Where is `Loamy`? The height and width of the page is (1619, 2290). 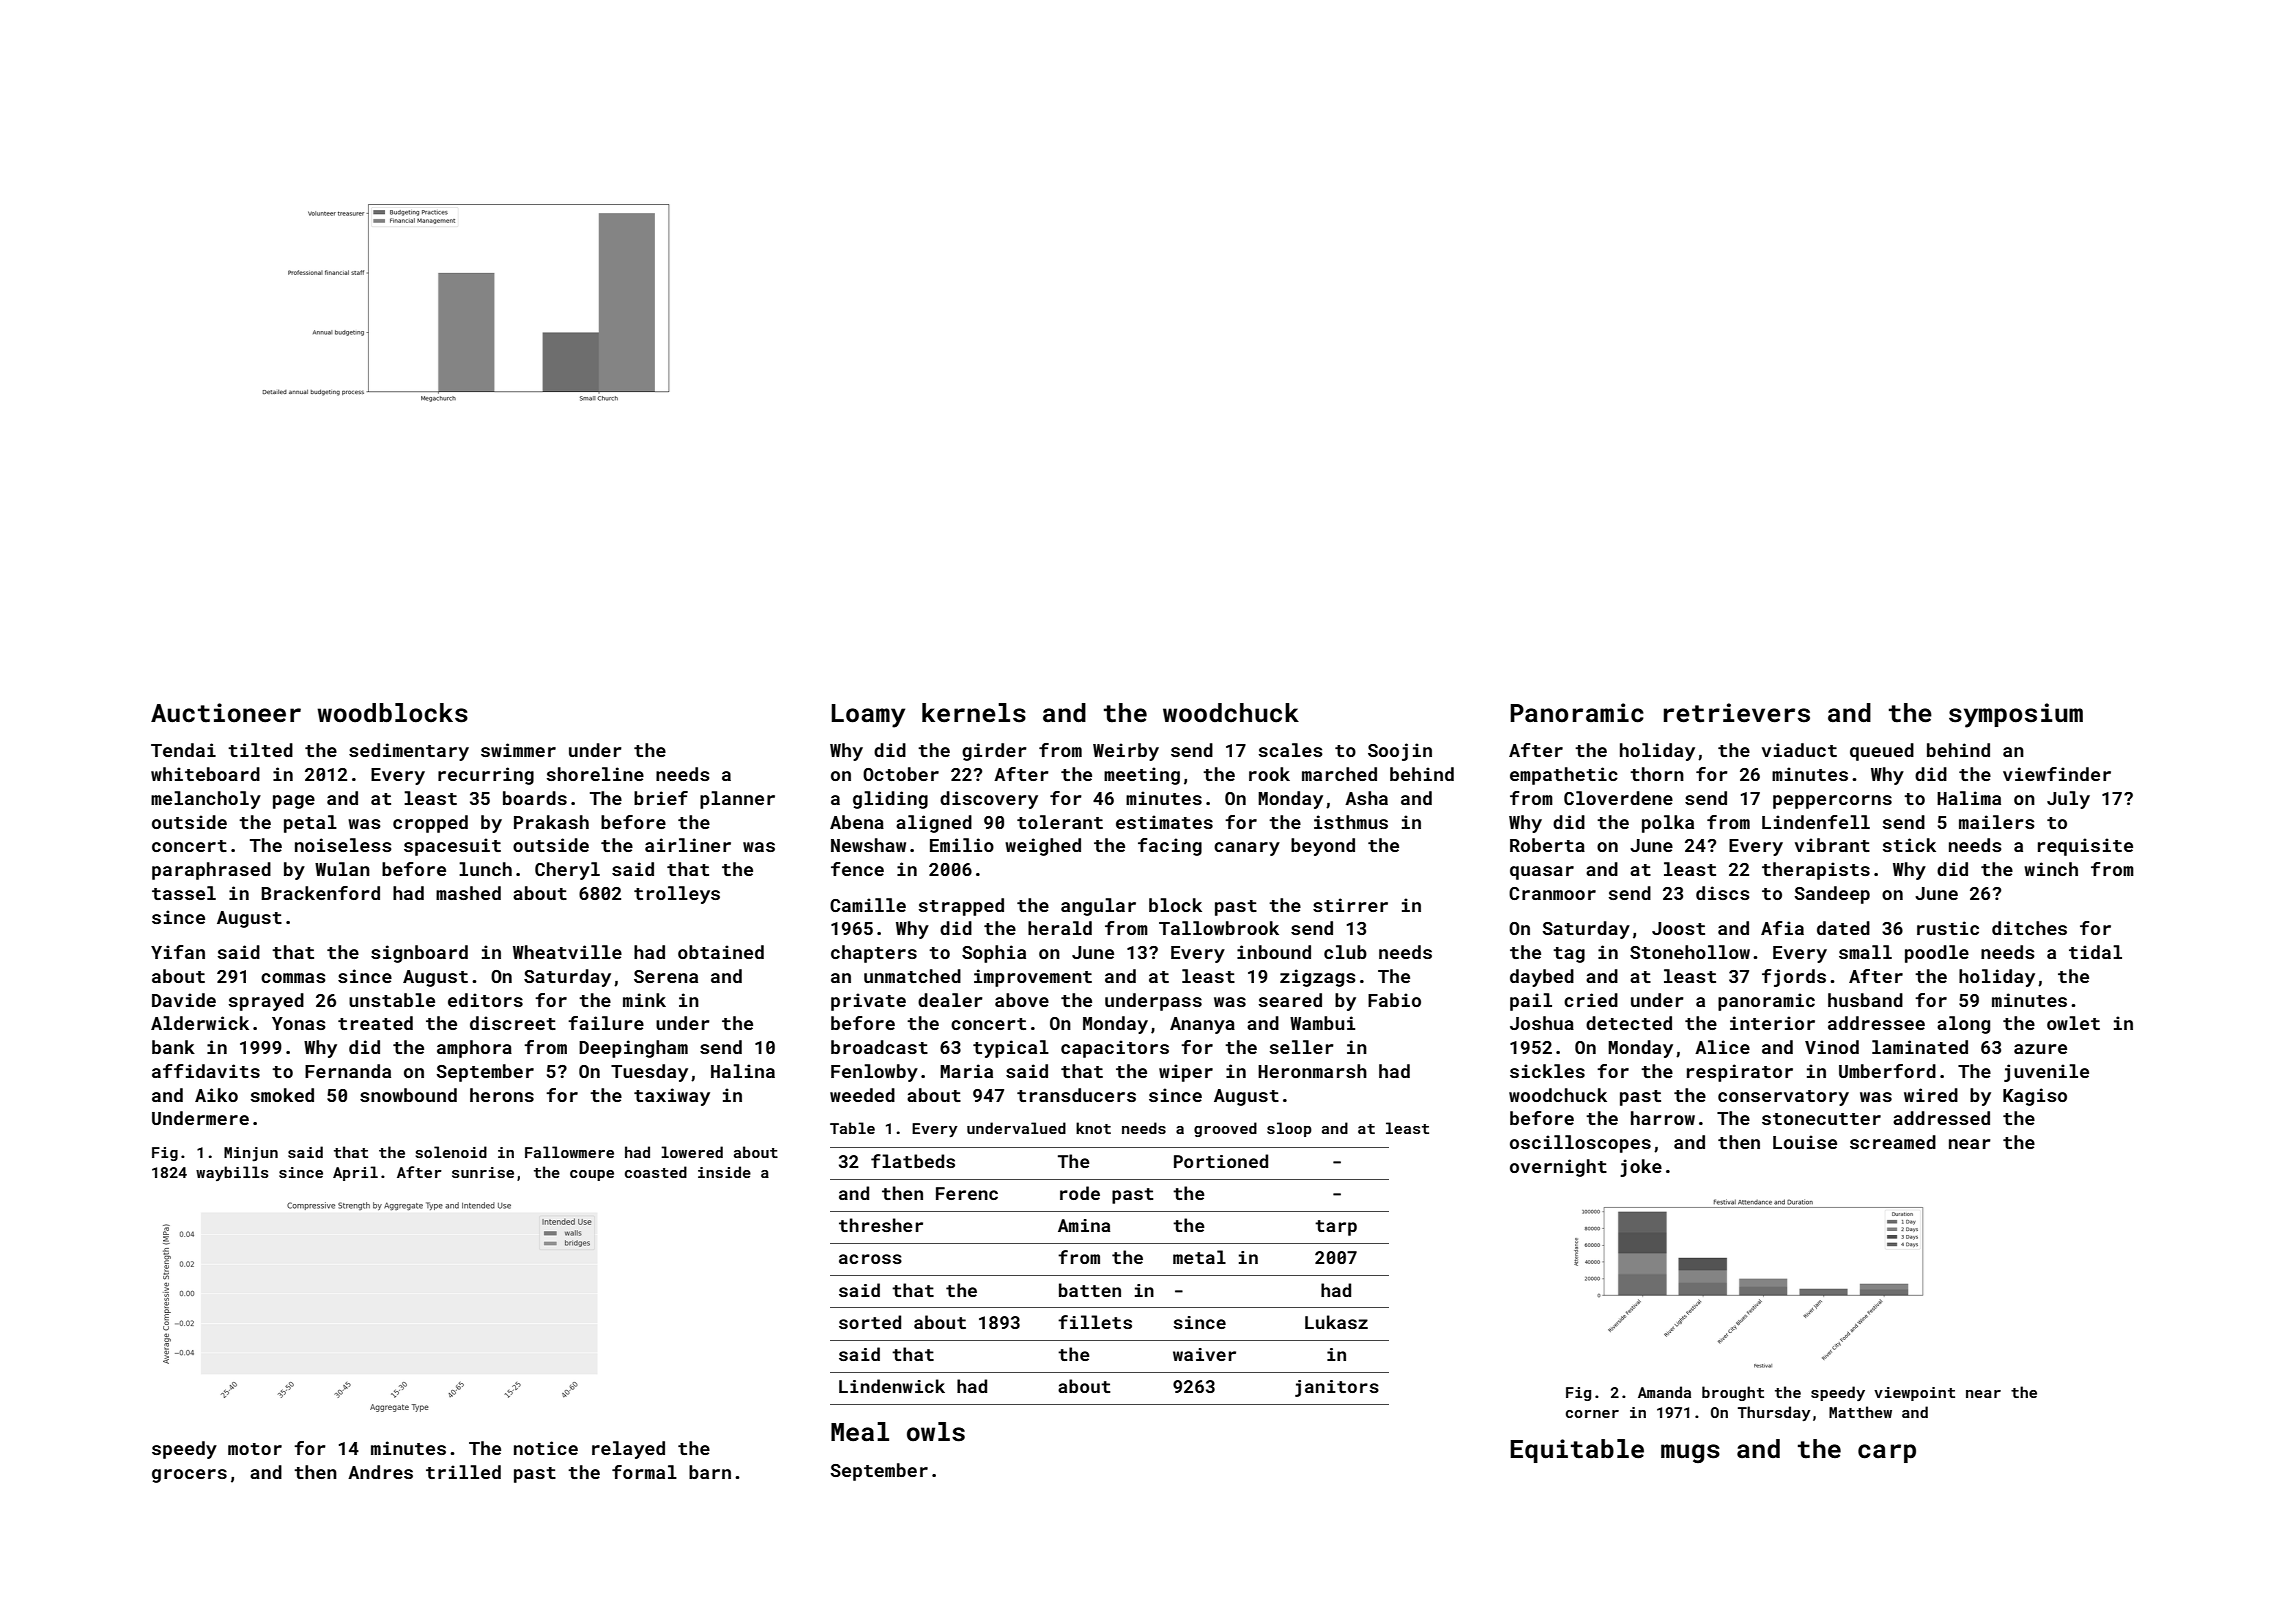 Loamy is located at coordinates (868, 716).
